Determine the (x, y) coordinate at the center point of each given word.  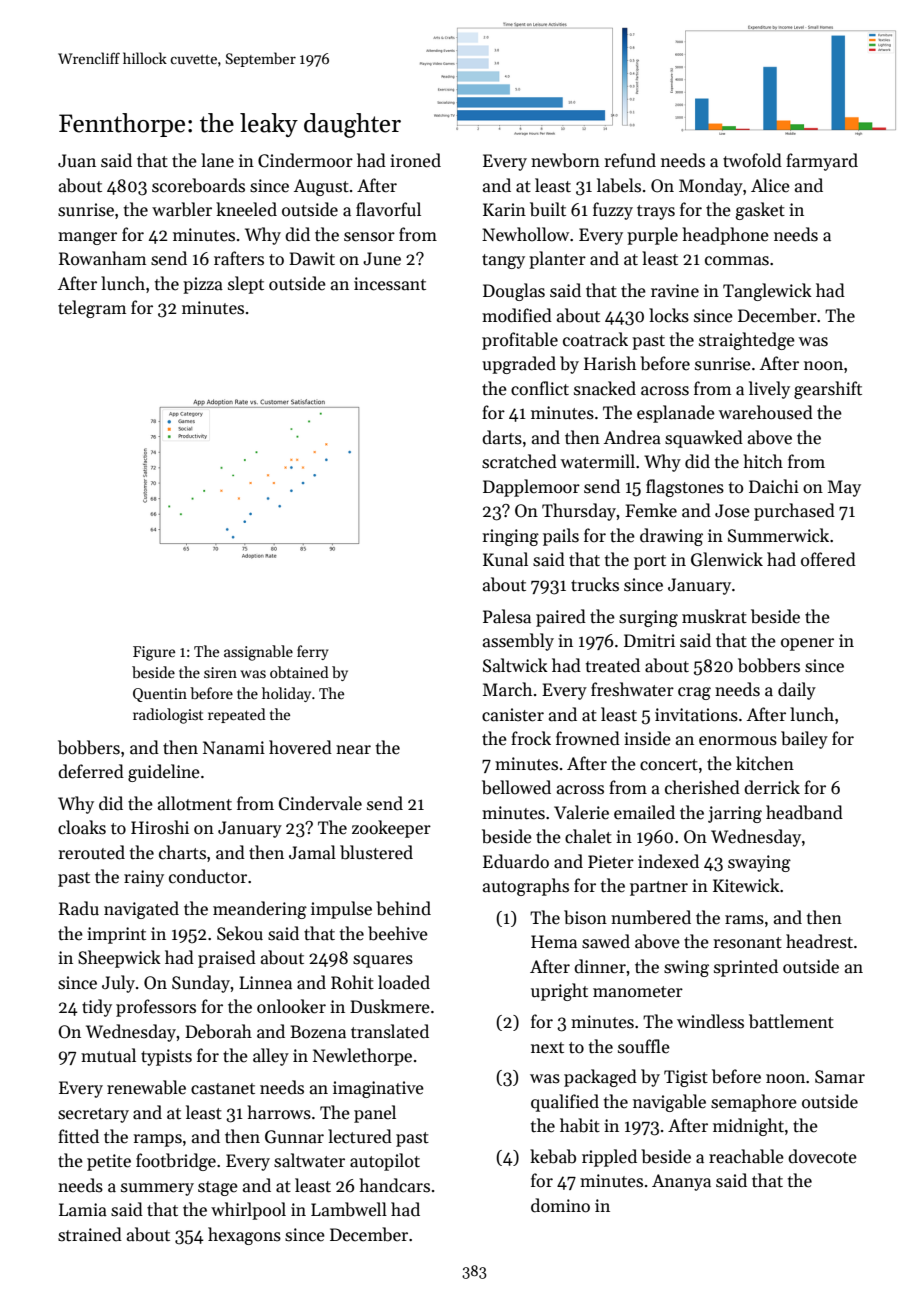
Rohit (352, 982)
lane (217, 160)
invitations (696, 715)
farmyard (822, 162)
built (548, 209)
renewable (146, 1087)
